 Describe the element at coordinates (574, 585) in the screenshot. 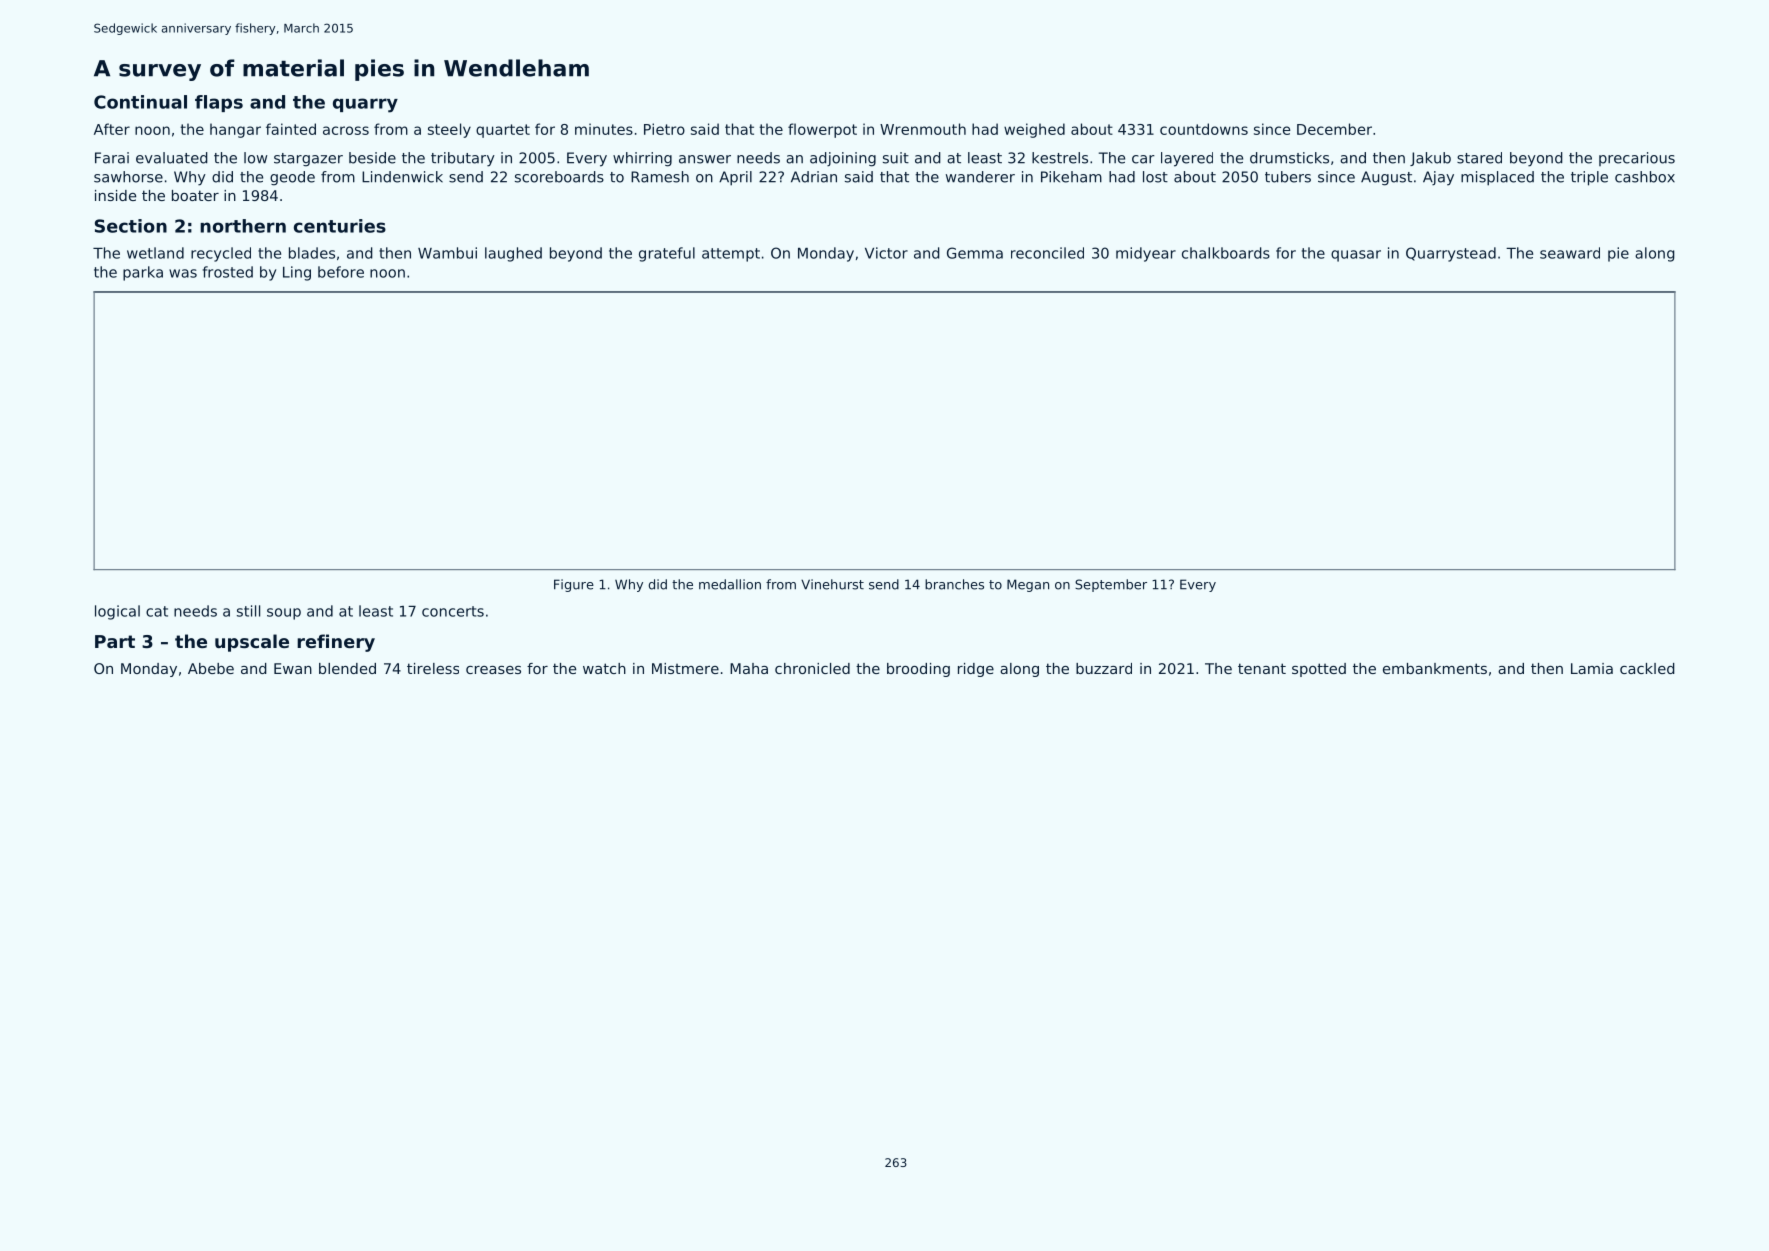

I see `Figure` at that location.
